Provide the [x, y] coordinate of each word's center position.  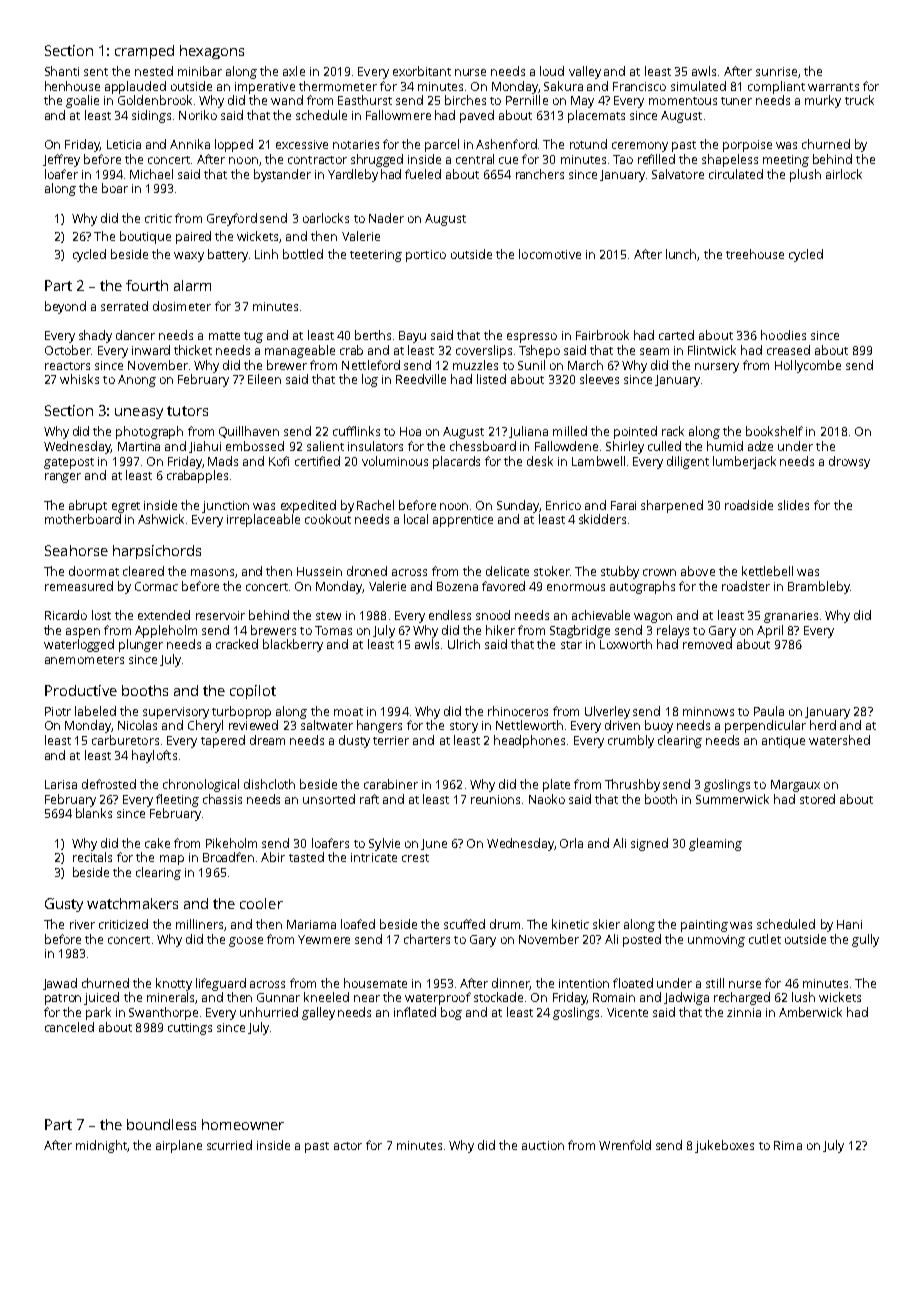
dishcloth [269, 784]
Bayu [412, 337]
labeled [95, 711]
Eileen [264, 379]
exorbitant [422, 71]
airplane [179, 1146]
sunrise [776, 71]
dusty [354, 741]
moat [348, 712]
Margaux [795, 786]
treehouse [755, 254]
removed [707, 644]
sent [96, 72]
